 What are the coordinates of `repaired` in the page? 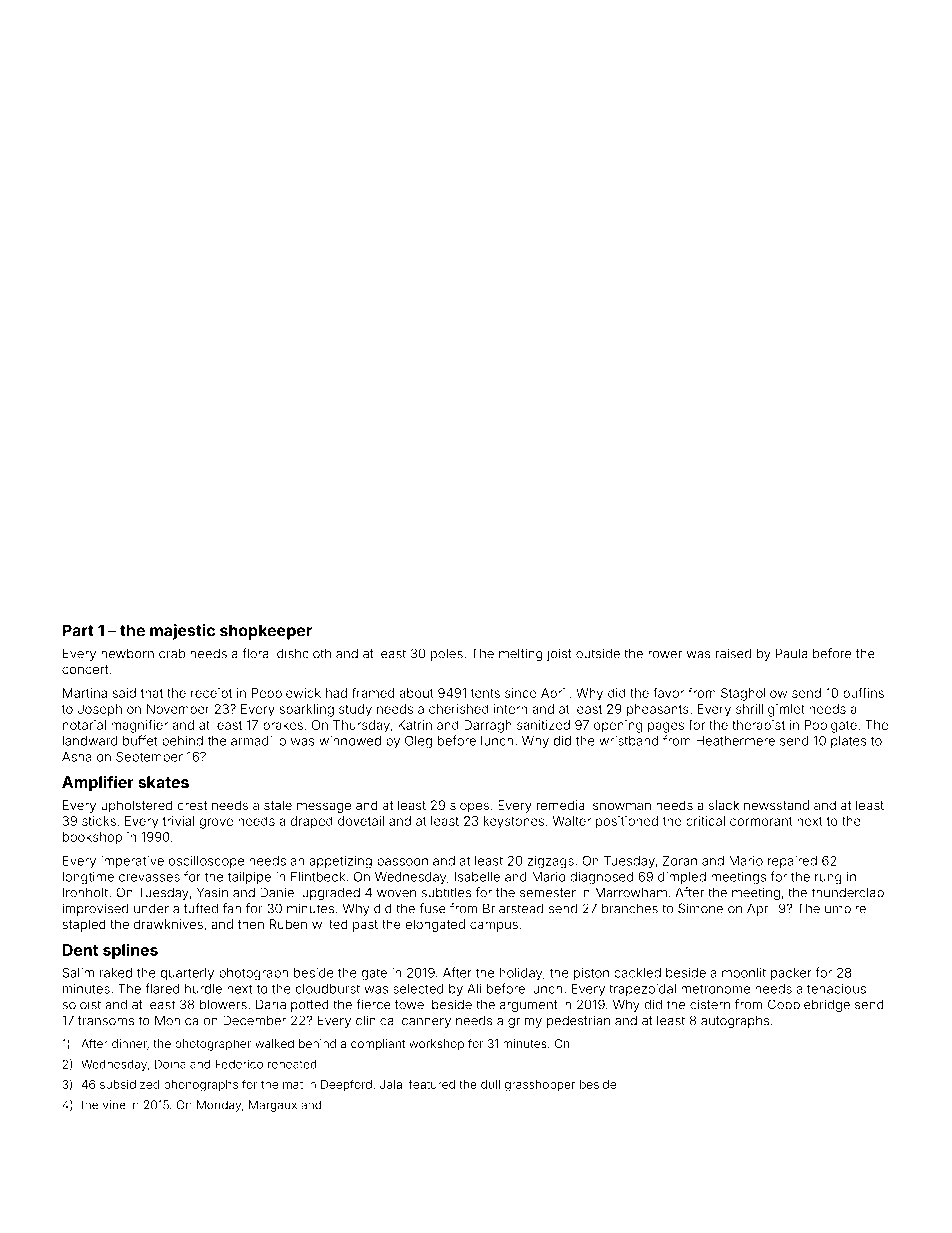 It's located at (792, 862).
